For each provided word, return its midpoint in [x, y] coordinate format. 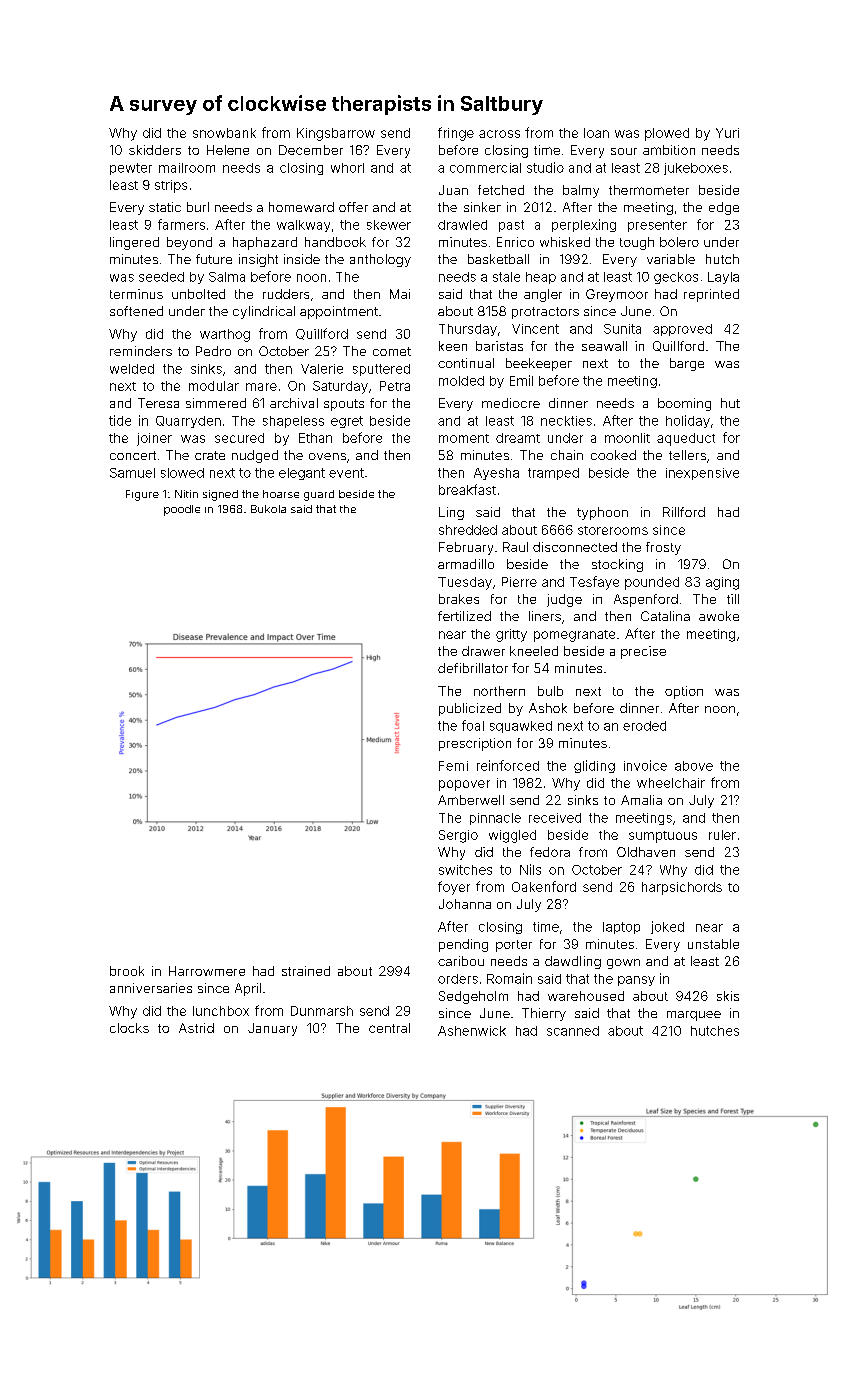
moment [464, 438]
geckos [676, 278]
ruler [722, 835]
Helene [228, 150]
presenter [657, 226]
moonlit [627, 438]
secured [239, 438]
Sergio [458, 836]
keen [453, 346]
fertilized [464, 616]
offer [353, 207]
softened [136, 311]
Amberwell [471, 800]
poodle [182, 510]
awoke [719, 616]
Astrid [196, 1028]
